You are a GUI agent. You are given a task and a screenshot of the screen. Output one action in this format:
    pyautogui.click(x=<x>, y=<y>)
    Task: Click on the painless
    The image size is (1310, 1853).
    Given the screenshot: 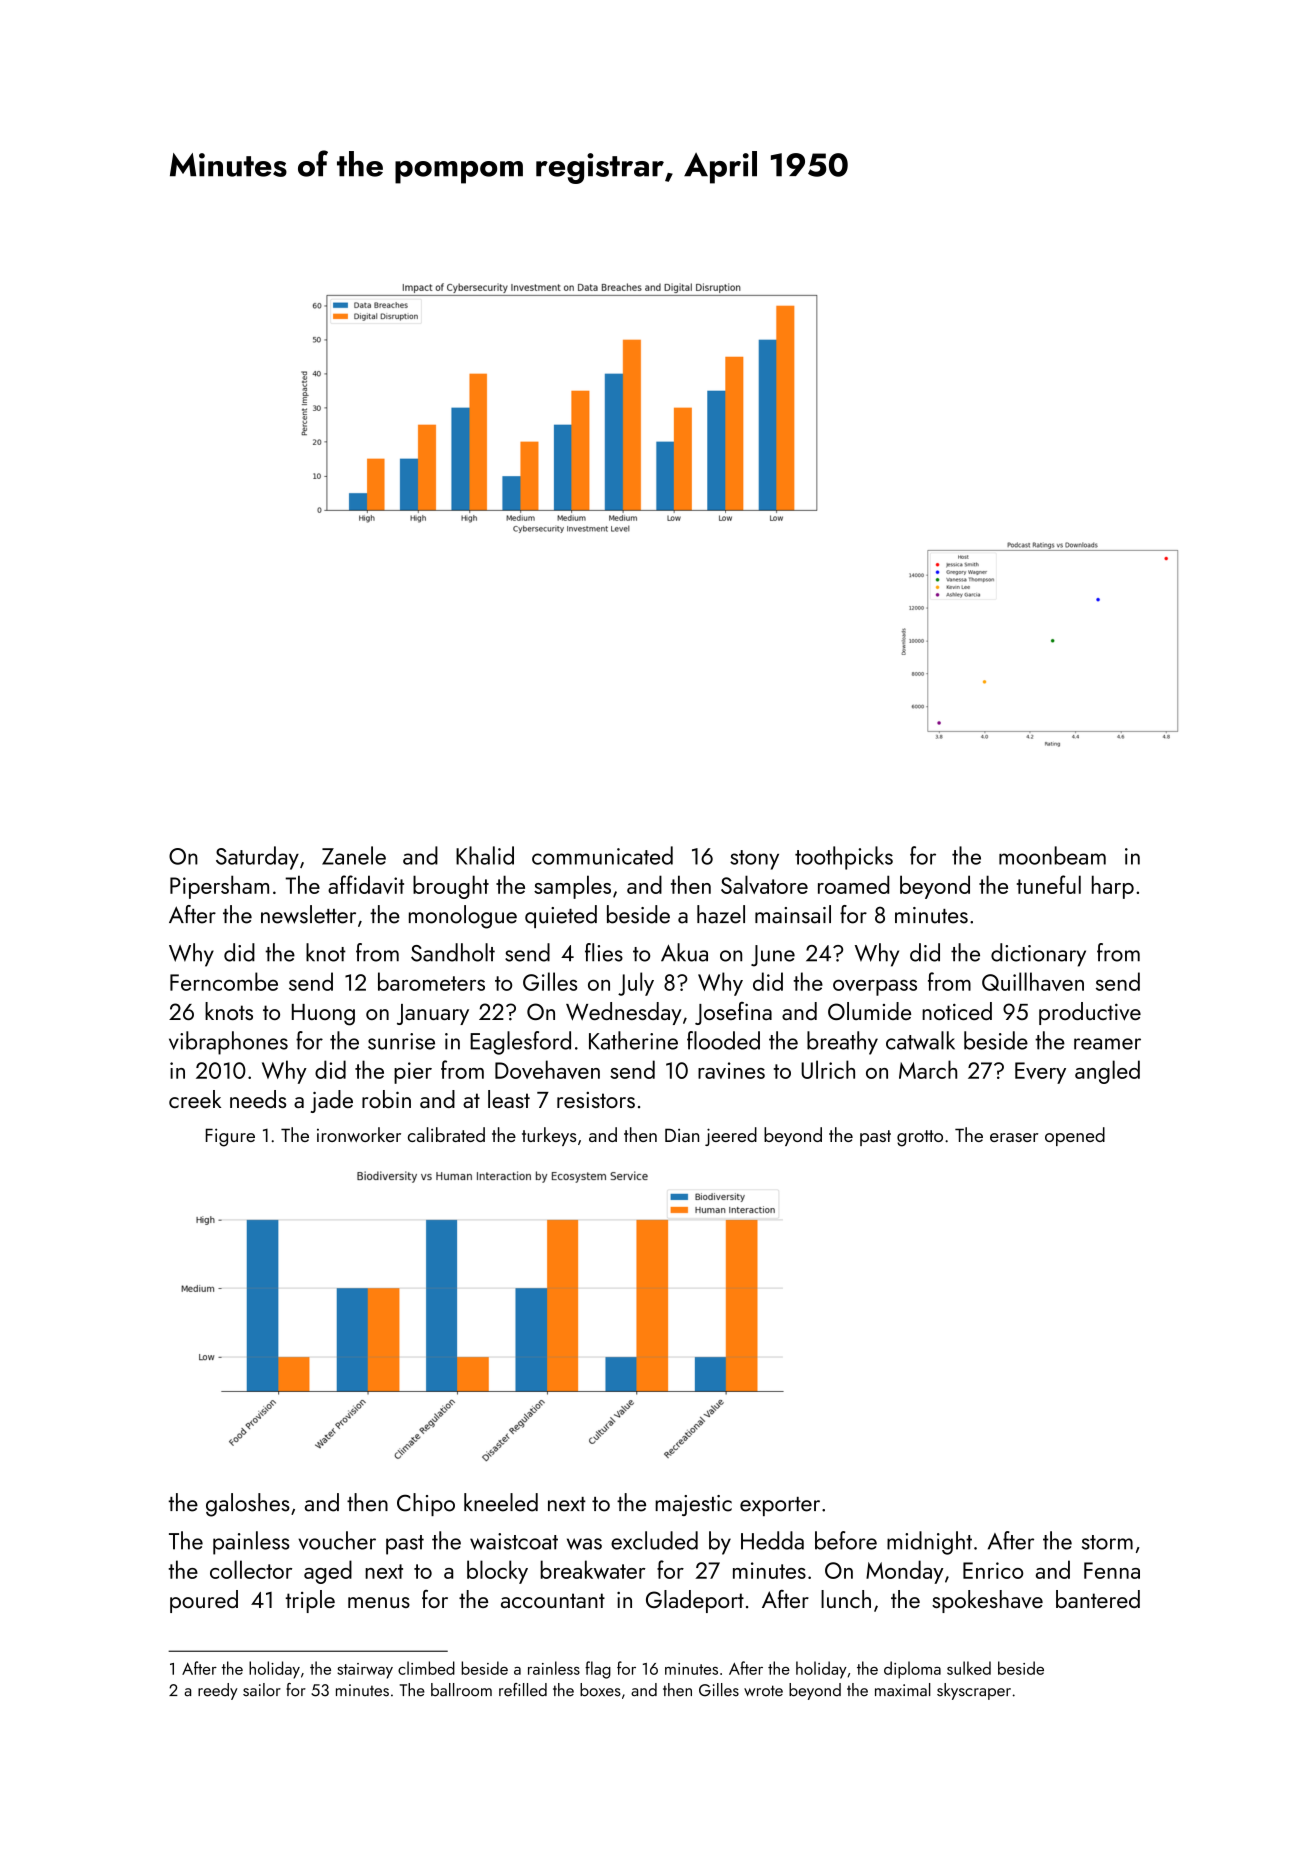 What is the action you would take?
    pyautogui.click(x=251, y=1543)
